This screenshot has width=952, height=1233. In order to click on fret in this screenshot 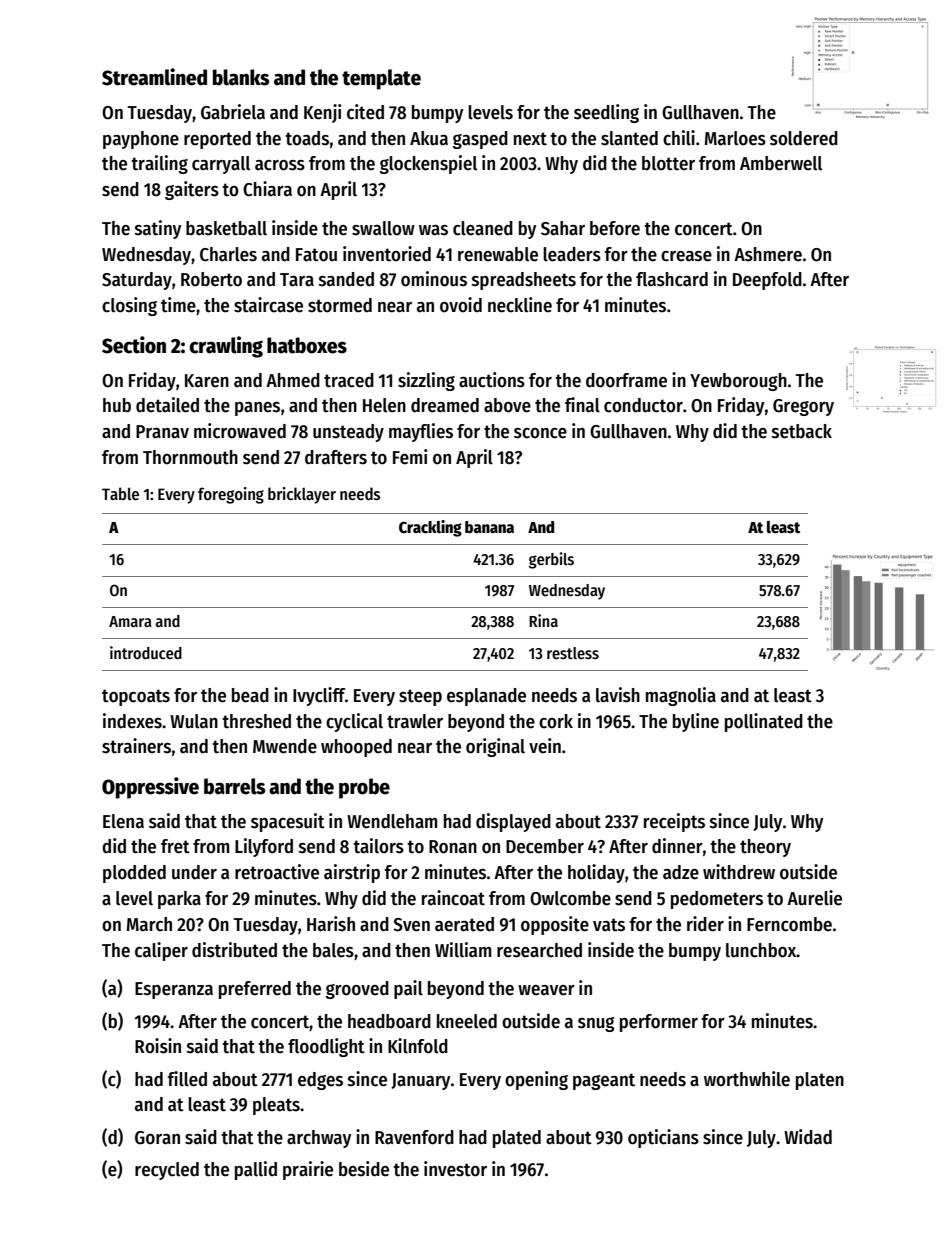, I will do `click(175, 846)`.
